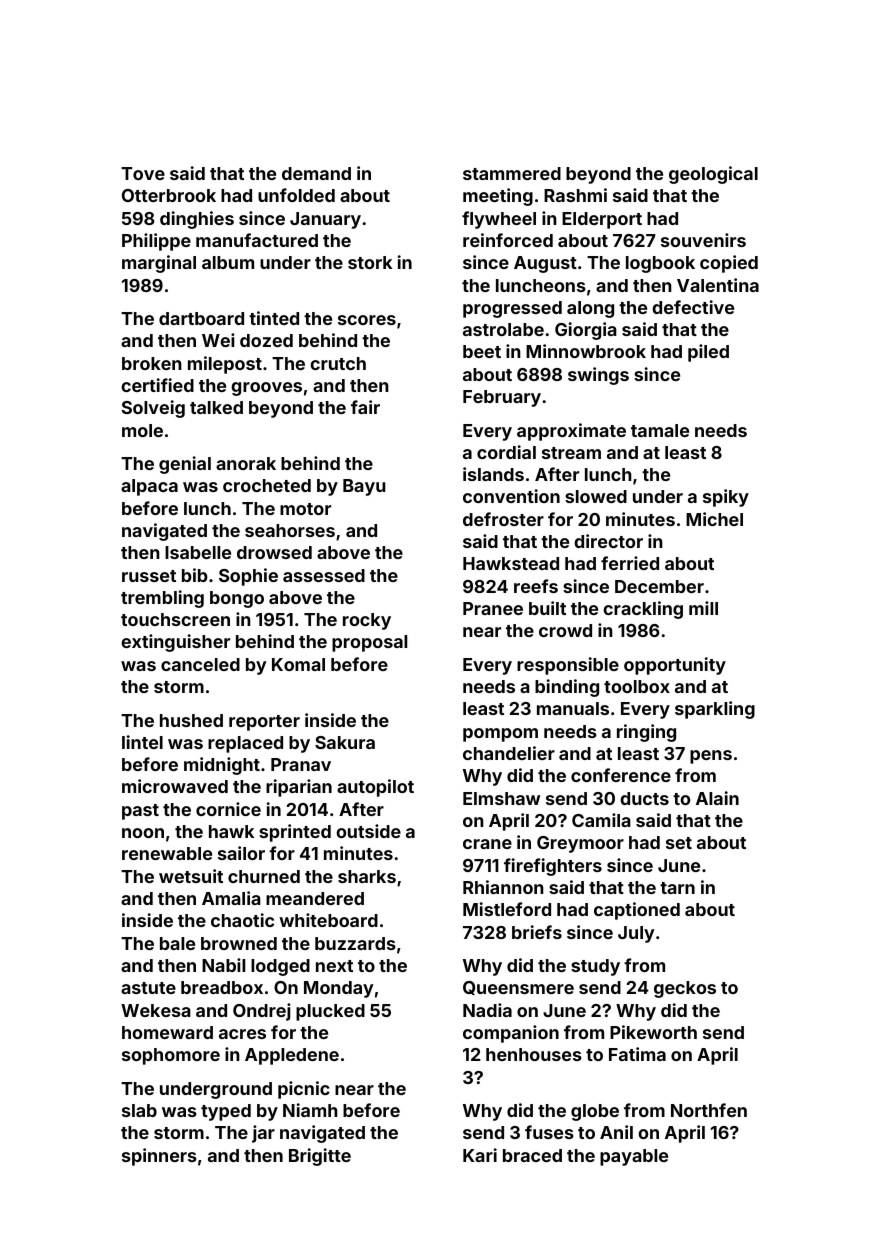 Image resolution: width=881 pixels, height=1250 pixels. What do you see at coordinates (370, 262) in the image?
I see `stork` at bounding box center [370, 262].
